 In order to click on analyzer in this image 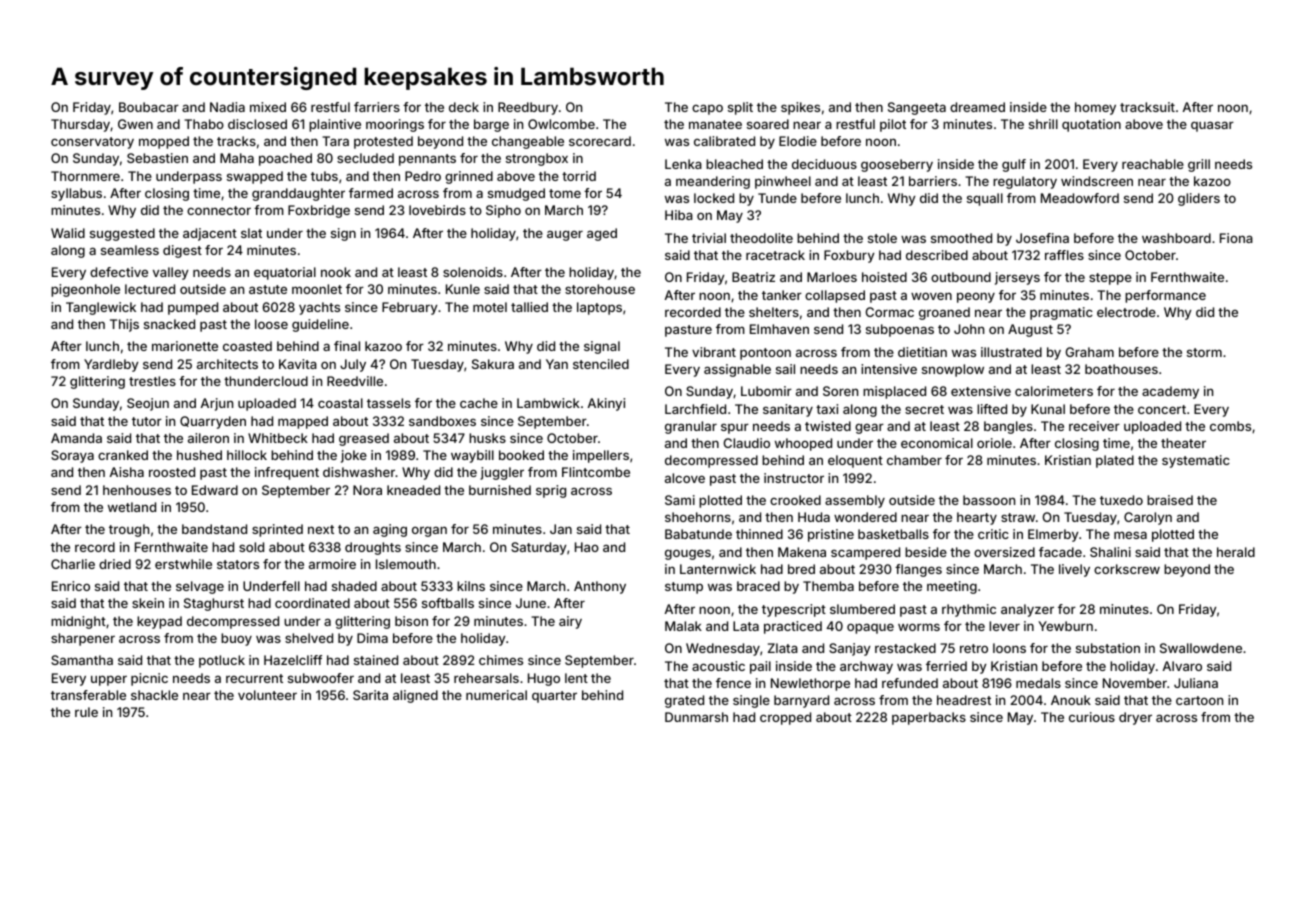, I will do `click(1027, 610)`.
